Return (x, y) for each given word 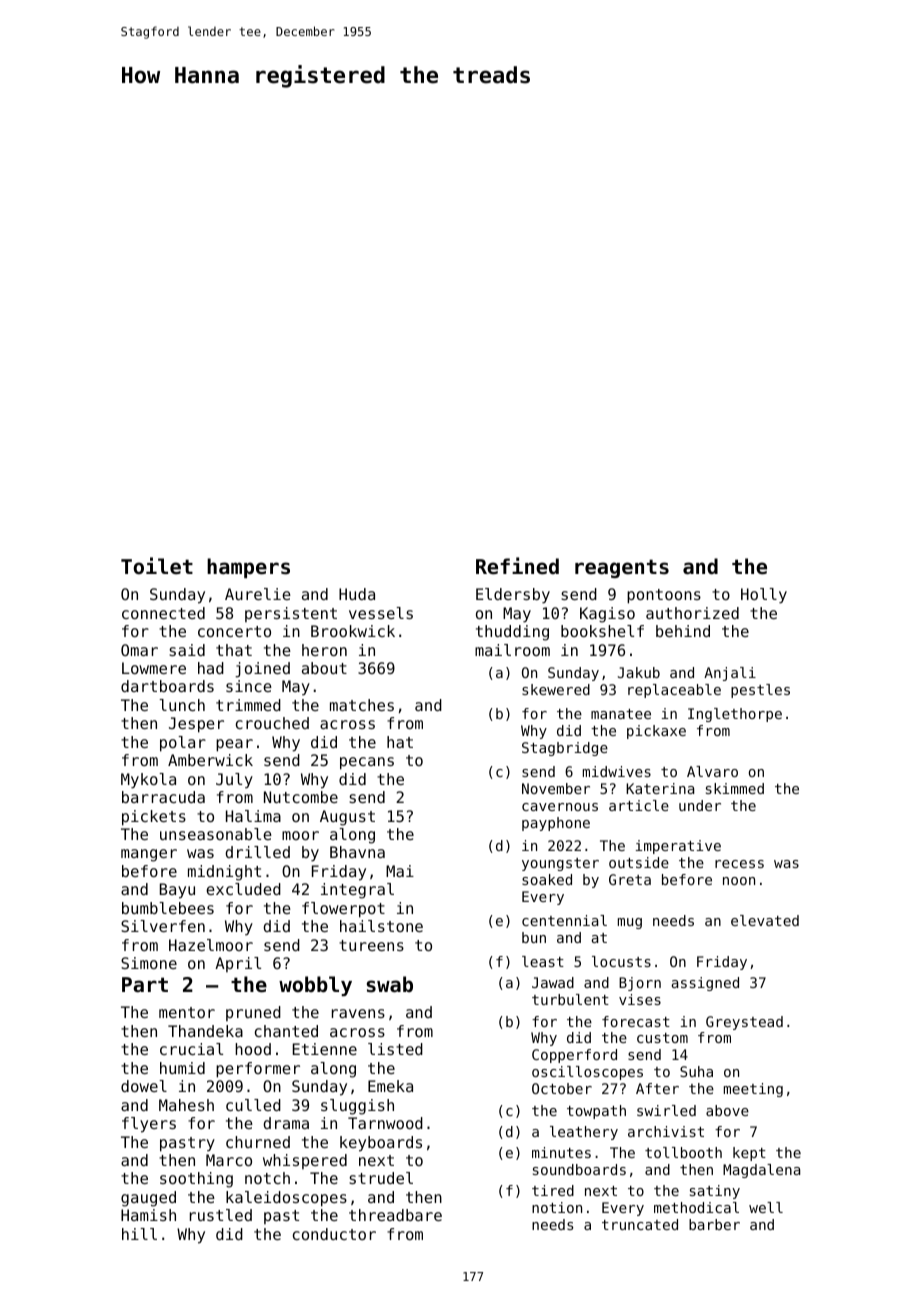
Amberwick (210, 760)
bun (534, 937)
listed (395, 1049)
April (238, 964)
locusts (621, 961)
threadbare (395, 1215)
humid (182, 1068)
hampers (248, 568)
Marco (229, 1160)
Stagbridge (565, 749)
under (700, 805)
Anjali (730, 674)
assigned (705, 984)
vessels (381, 613)
